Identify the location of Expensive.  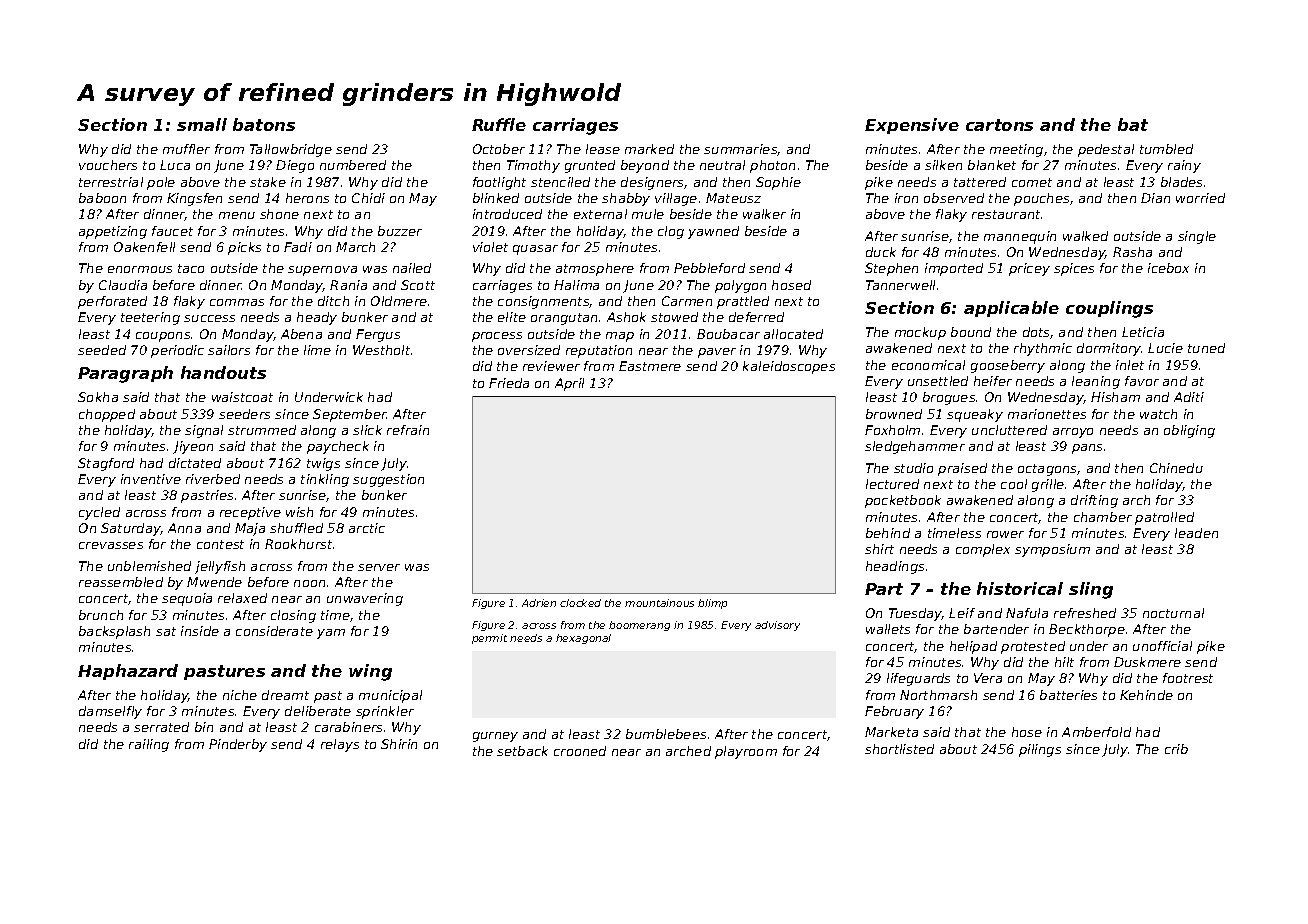
(912, 126).
